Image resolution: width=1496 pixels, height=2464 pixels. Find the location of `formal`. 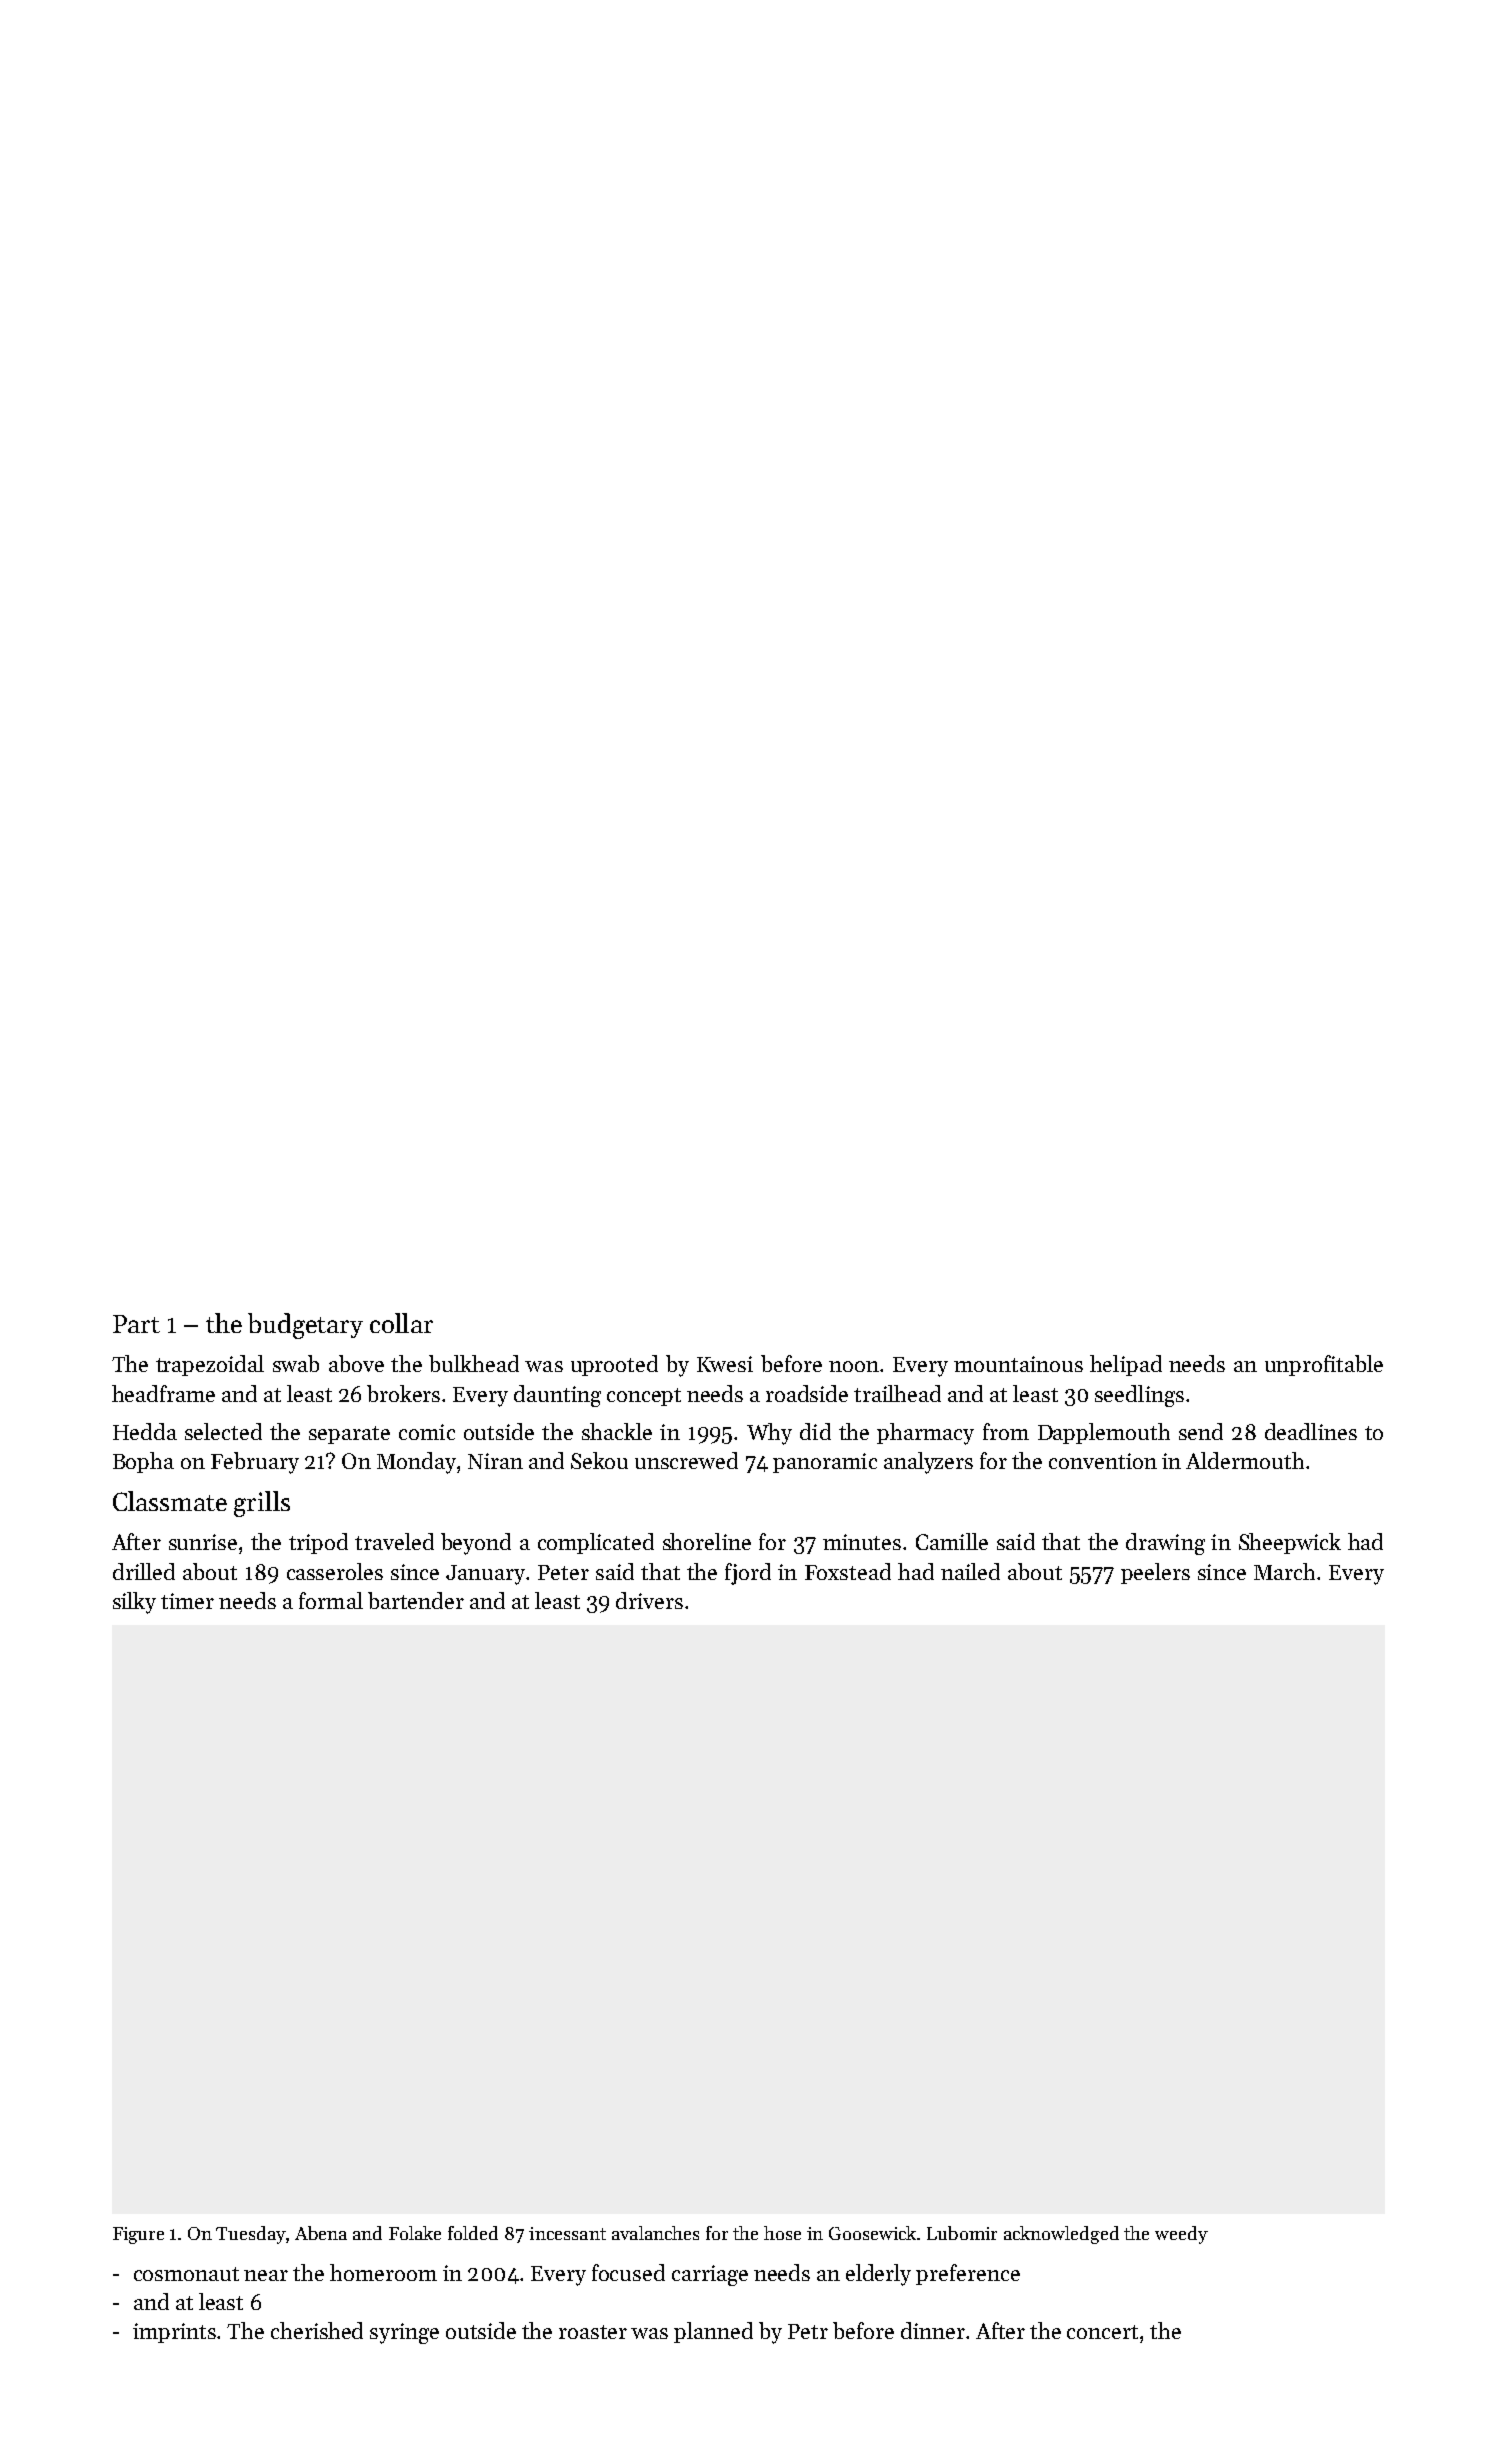

formal is located at coordinates (331, 1600).
